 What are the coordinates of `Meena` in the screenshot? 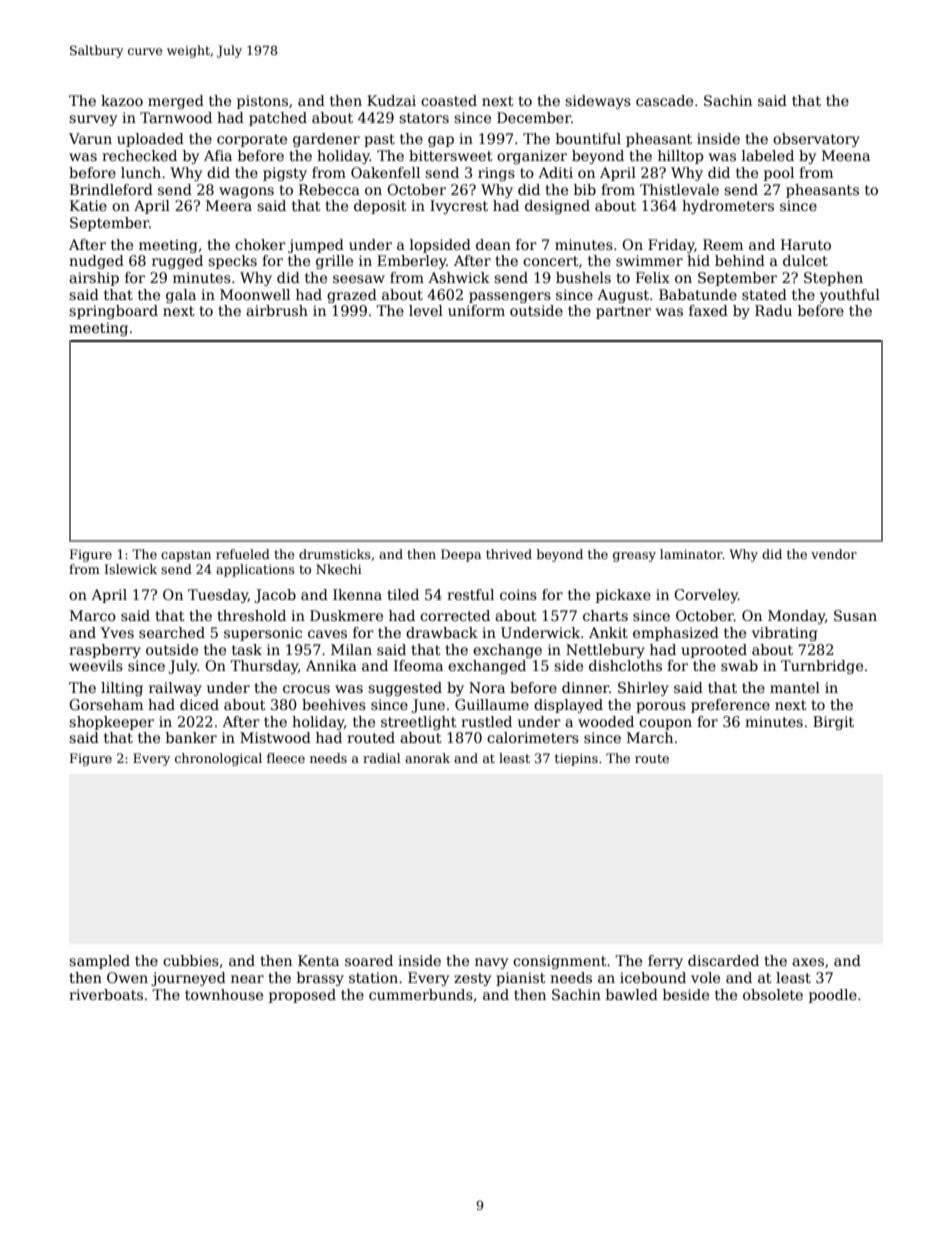 It's located at (846, 155).
